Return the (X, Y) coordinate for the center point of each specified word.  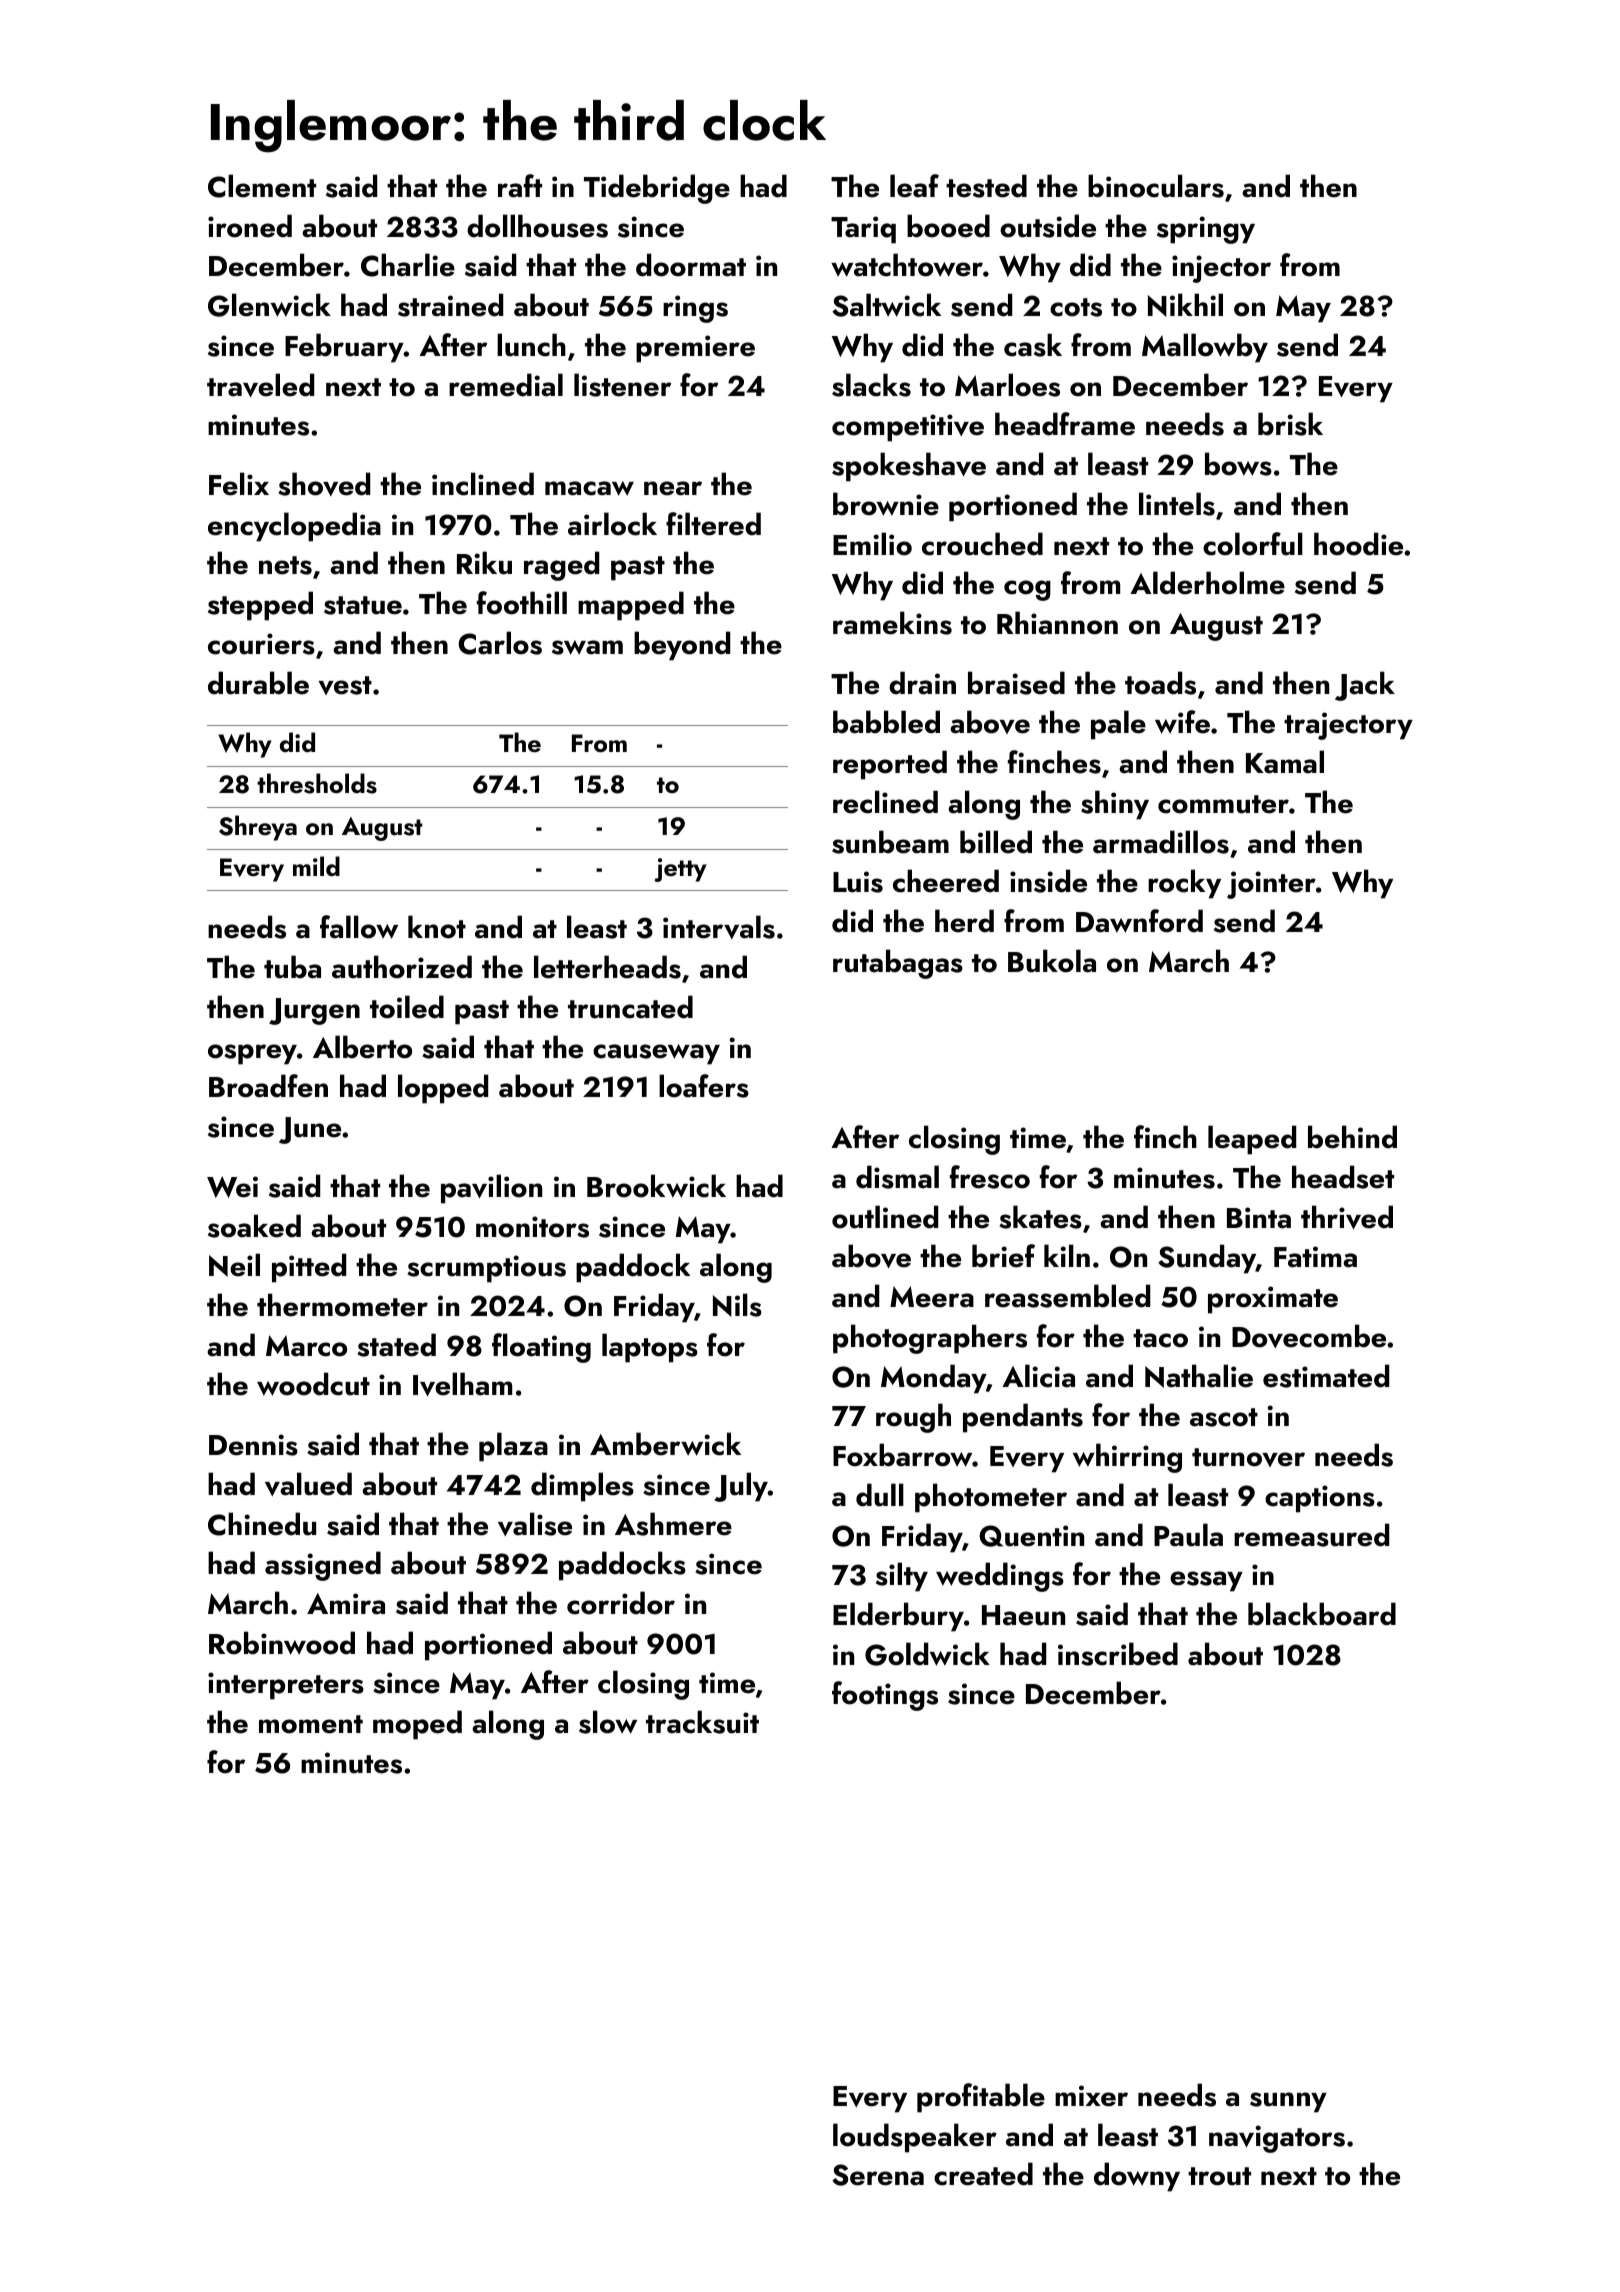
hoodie (1358, 544)
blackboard (1322, 1614)
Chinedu (262, 1524)
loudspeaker (915, 2138)
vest (345, 685)
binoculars (1156, 186)
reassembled (1067, 1296)
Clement (262, 186)
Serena (878, 2175)
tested (986, 186)
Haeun (1023, 1615)
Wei (232, 1187)
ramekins (892, 623)
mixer (1091, 2096)
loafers (704, 1086)
